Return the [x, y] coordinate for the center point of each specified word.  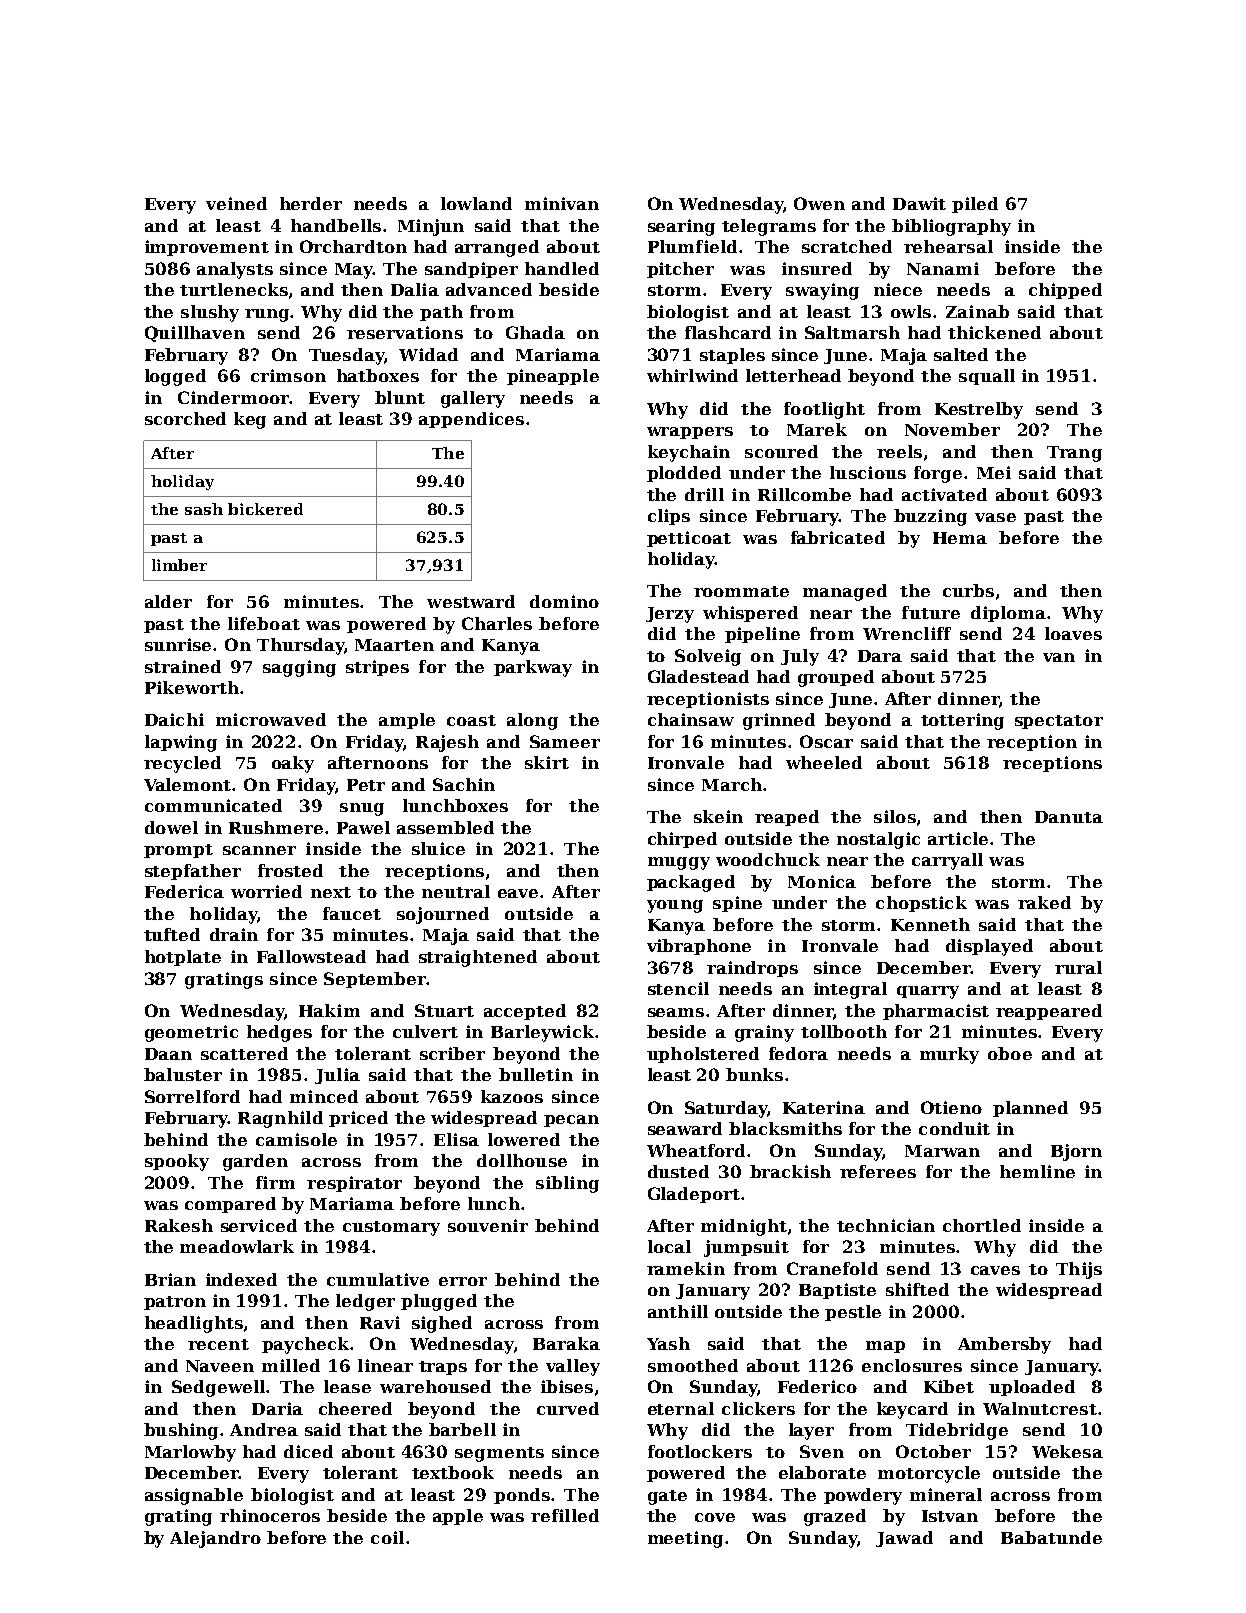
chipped [1065, 291]
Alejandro [215, 1539]
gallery [473, 399]
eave [518, 893]
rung [268, 315]
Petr [366, 785]
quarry [928, 992]
